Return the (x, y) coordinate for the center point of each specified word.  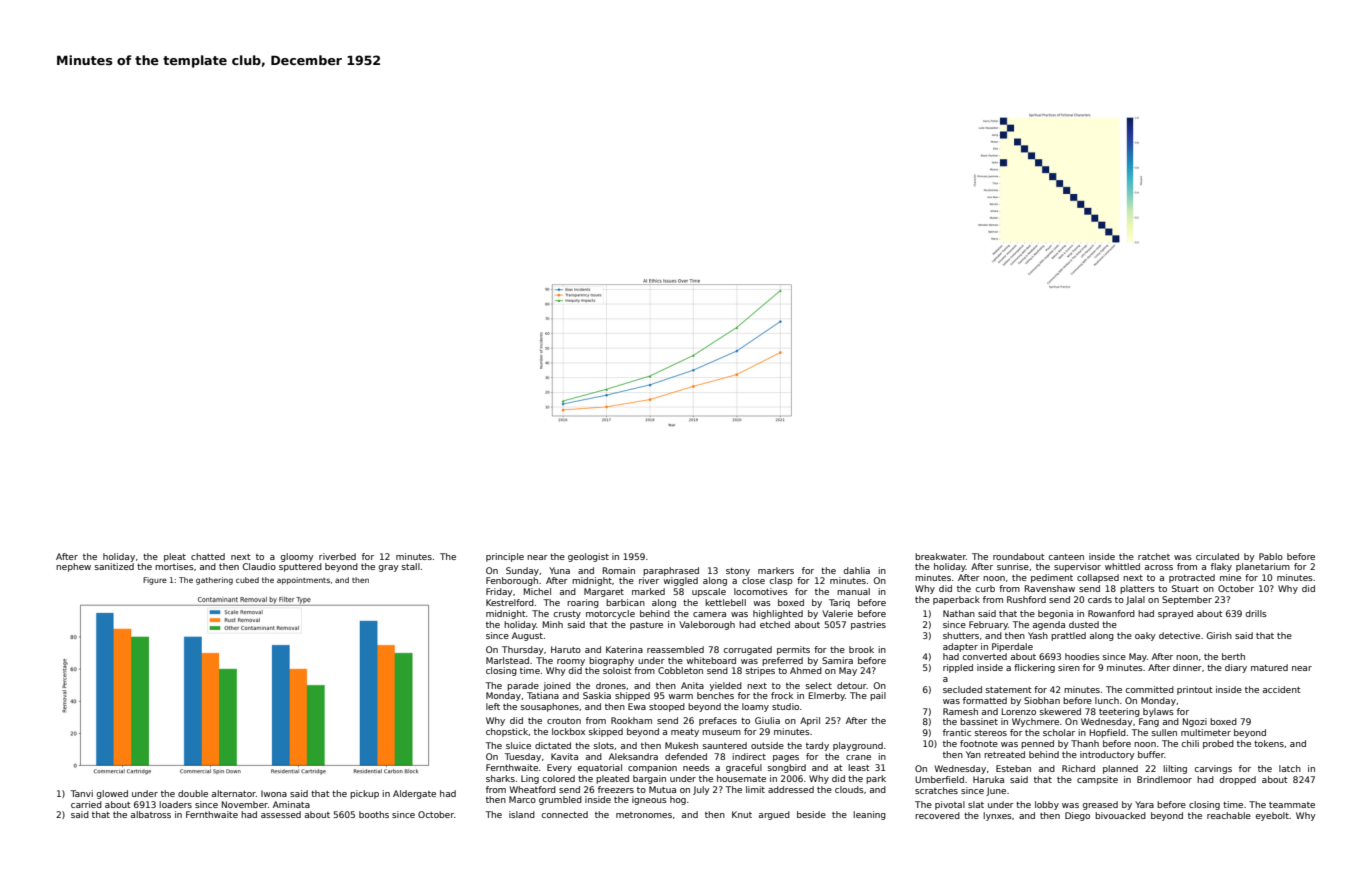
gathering (214, 581)
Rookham (631, 720)
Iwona (274, 793)
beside (811, 814)
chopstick (507, 732)
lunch (1107, 700)
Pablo (1271, 556)
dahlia (856, 570)
